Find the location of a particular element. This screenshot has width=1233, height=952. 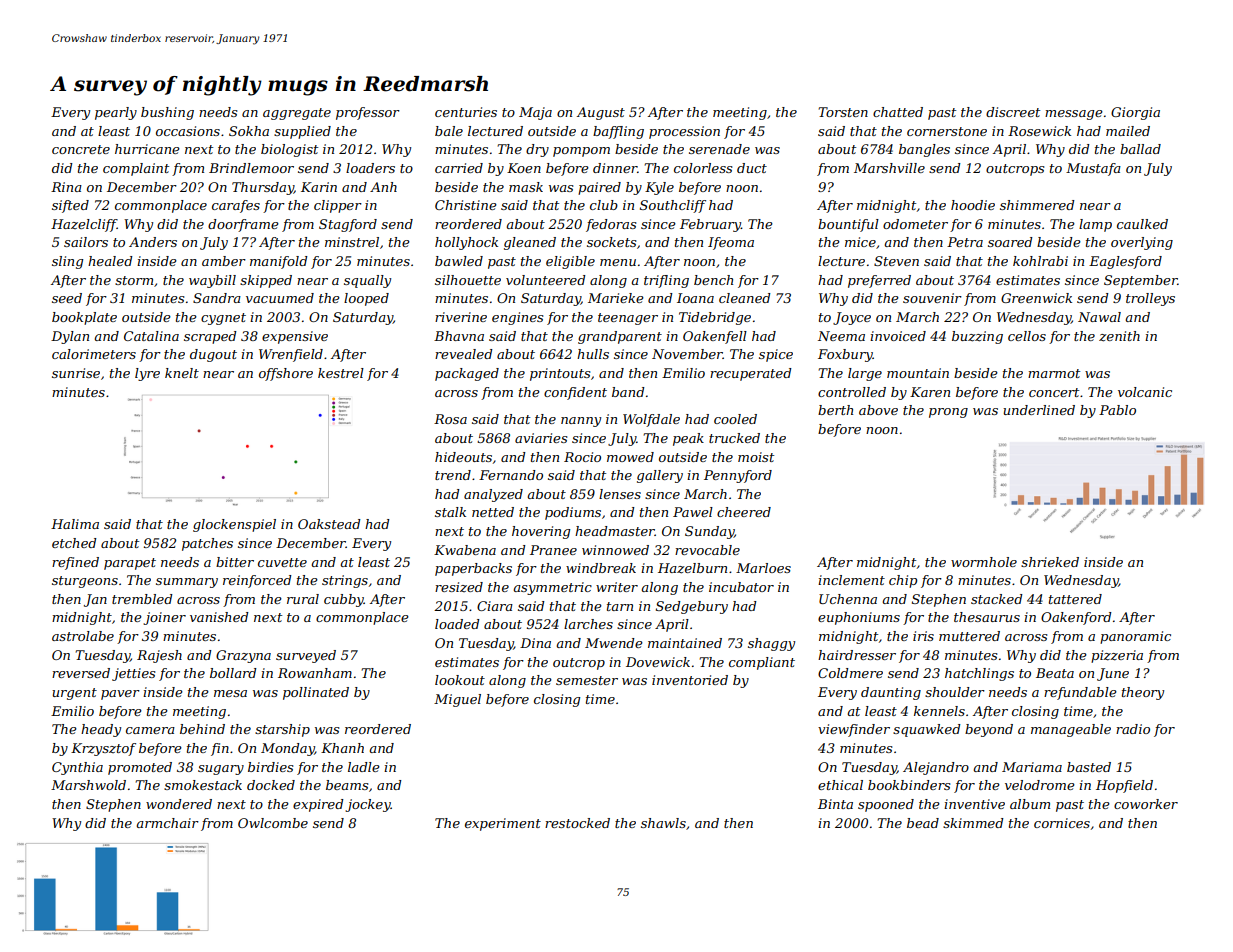

shrieked is located at coordinates (1050, 562).
